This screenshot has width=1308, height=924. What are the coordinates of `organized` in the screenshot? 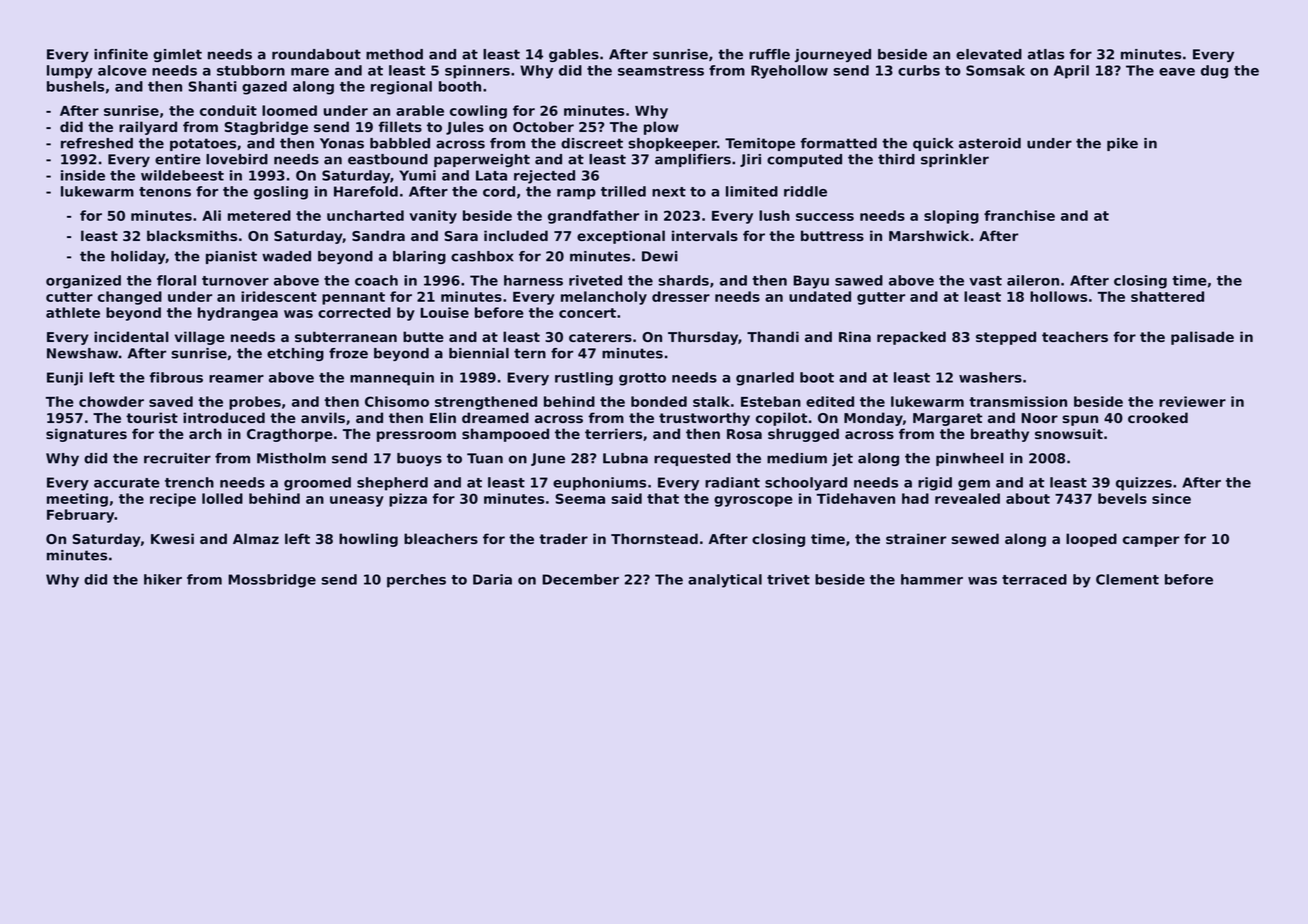 It's located at (83, 282).
